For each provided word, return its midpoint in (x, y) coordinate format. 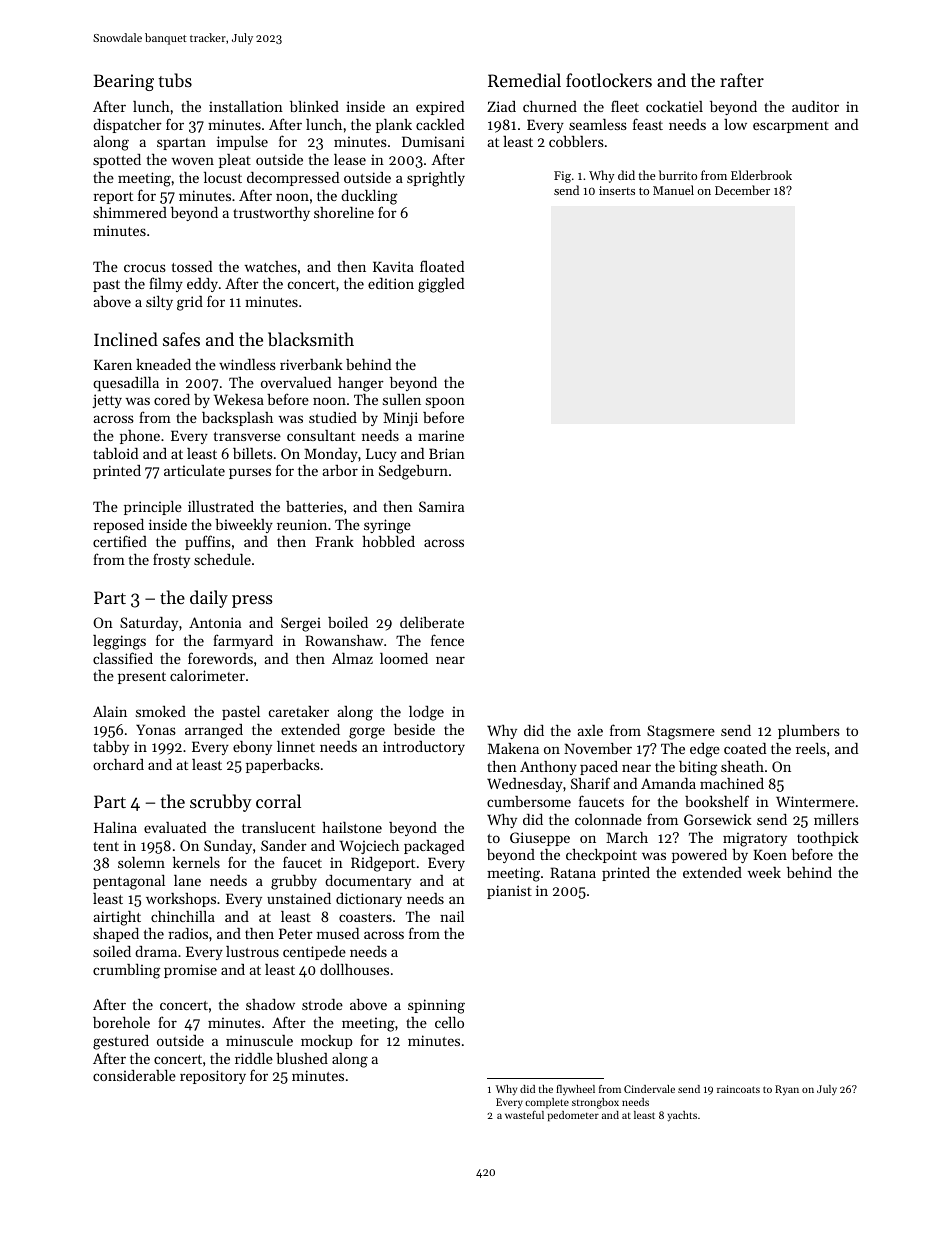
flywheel (575, 1090)
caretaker (299, 711)
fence (447, 640)
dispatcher (127, 126)
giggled (441, 285)
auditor (815, 106)
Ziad (501, 106)
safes (181, 339)
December (742, 190)
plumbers (809, 732)
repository (213, 1077)
